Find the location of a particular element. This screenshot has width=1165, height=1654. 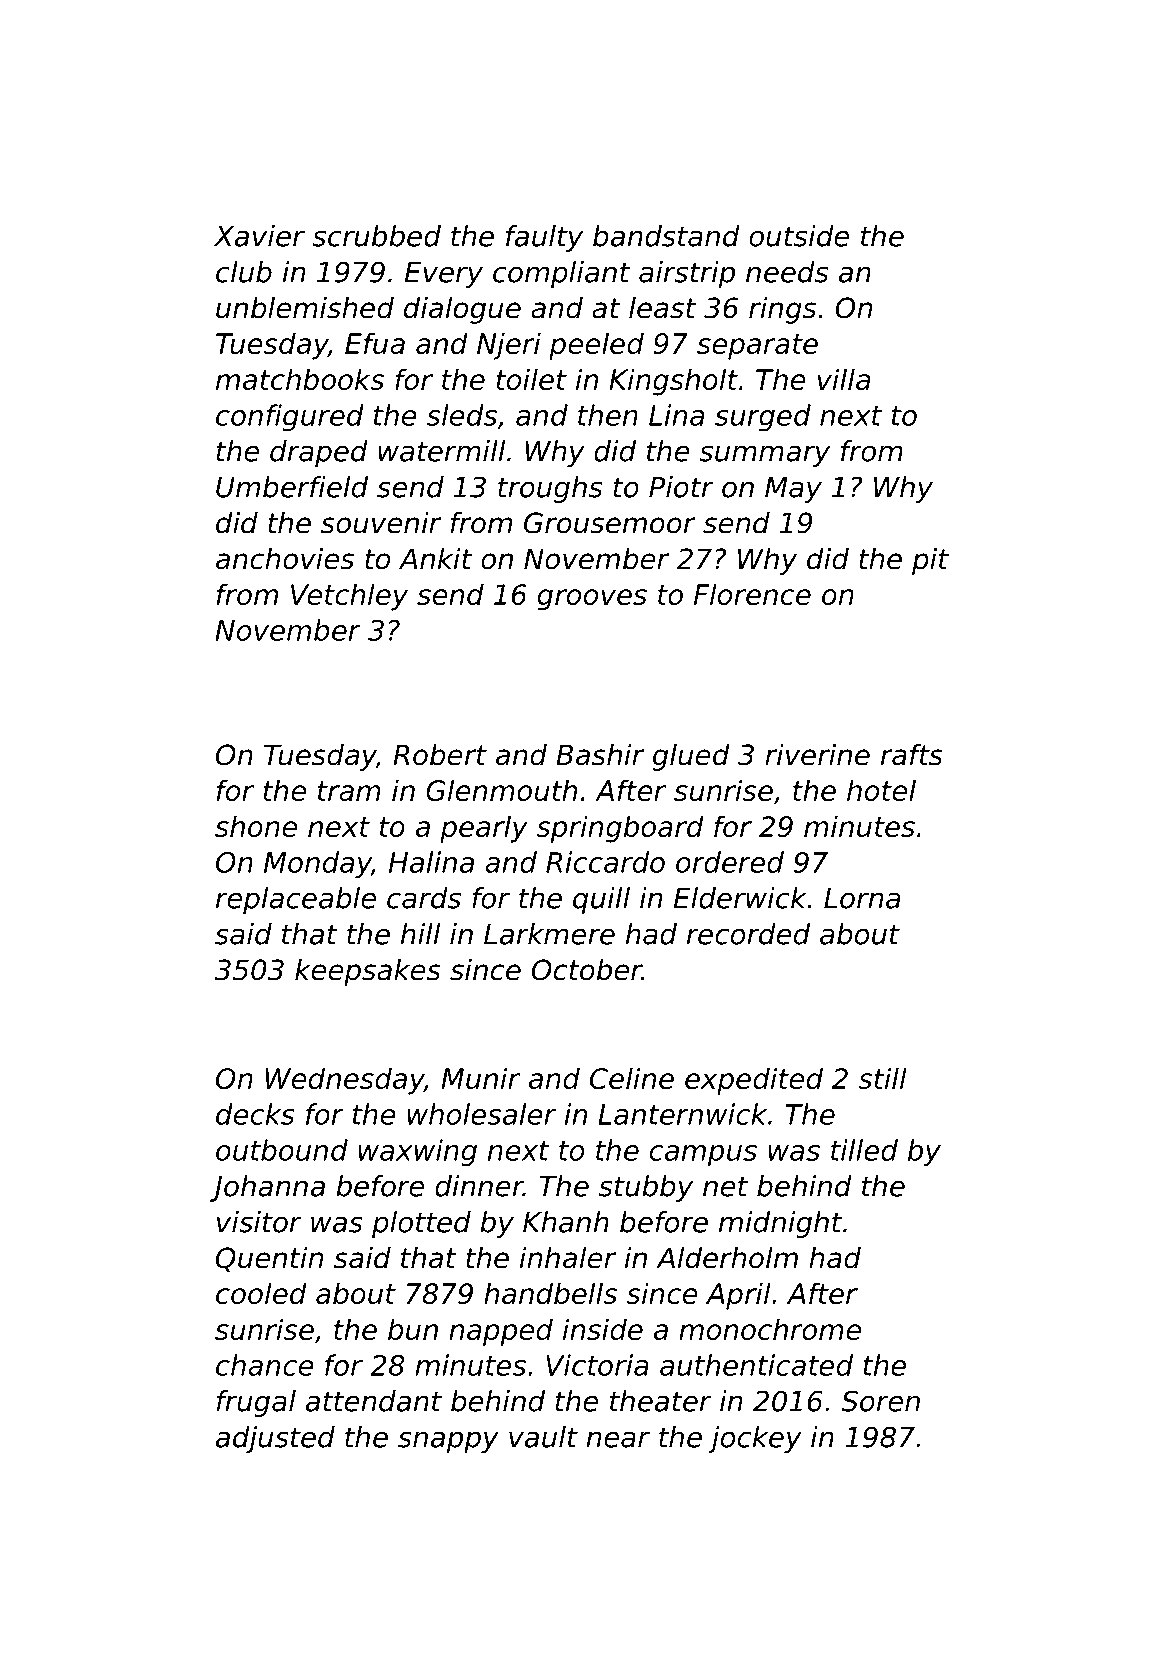

outside is located at coordinates (799, 236).
